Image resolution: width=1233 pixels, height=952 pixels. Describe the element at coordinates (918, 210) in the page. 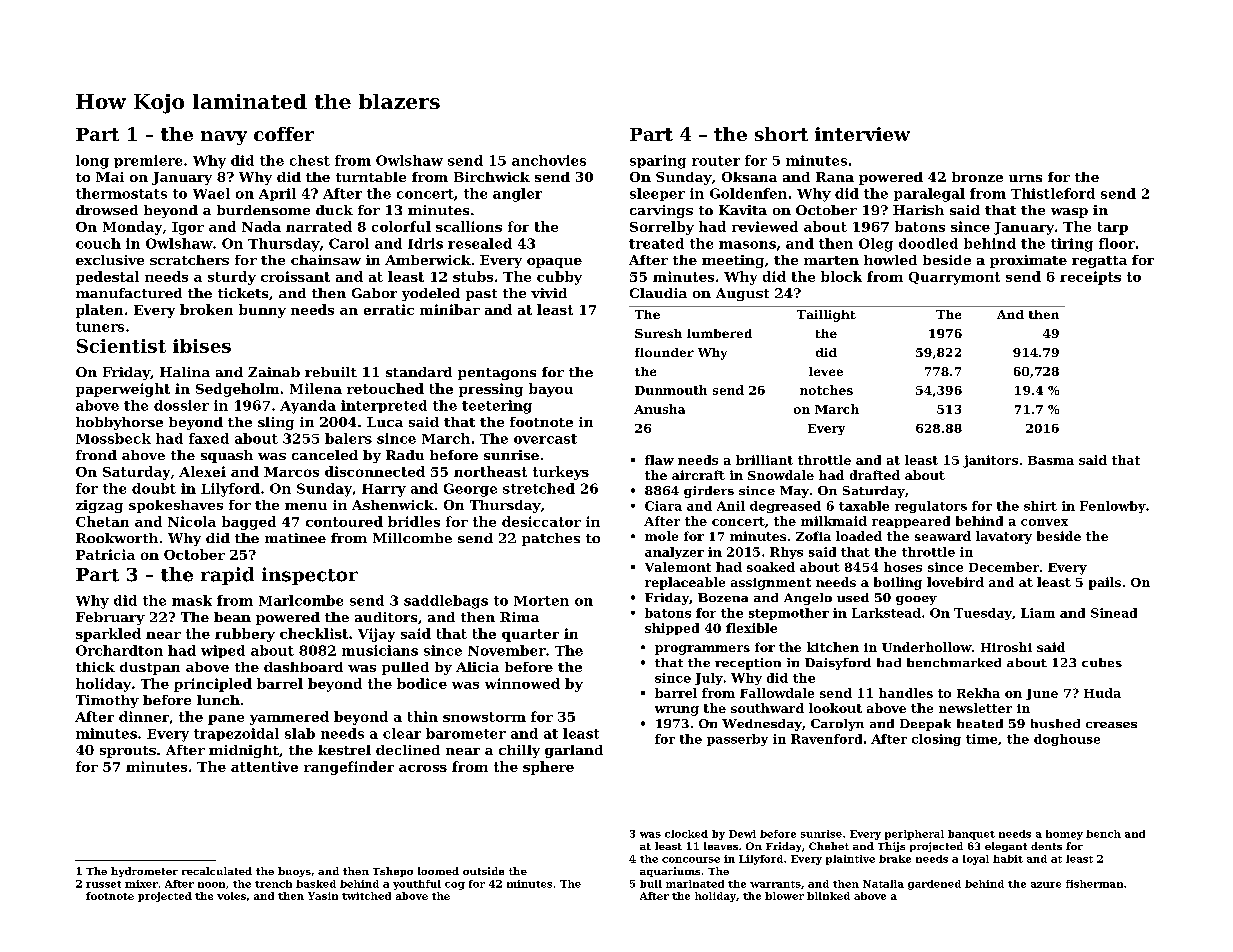

I see `Harish` at that location.
